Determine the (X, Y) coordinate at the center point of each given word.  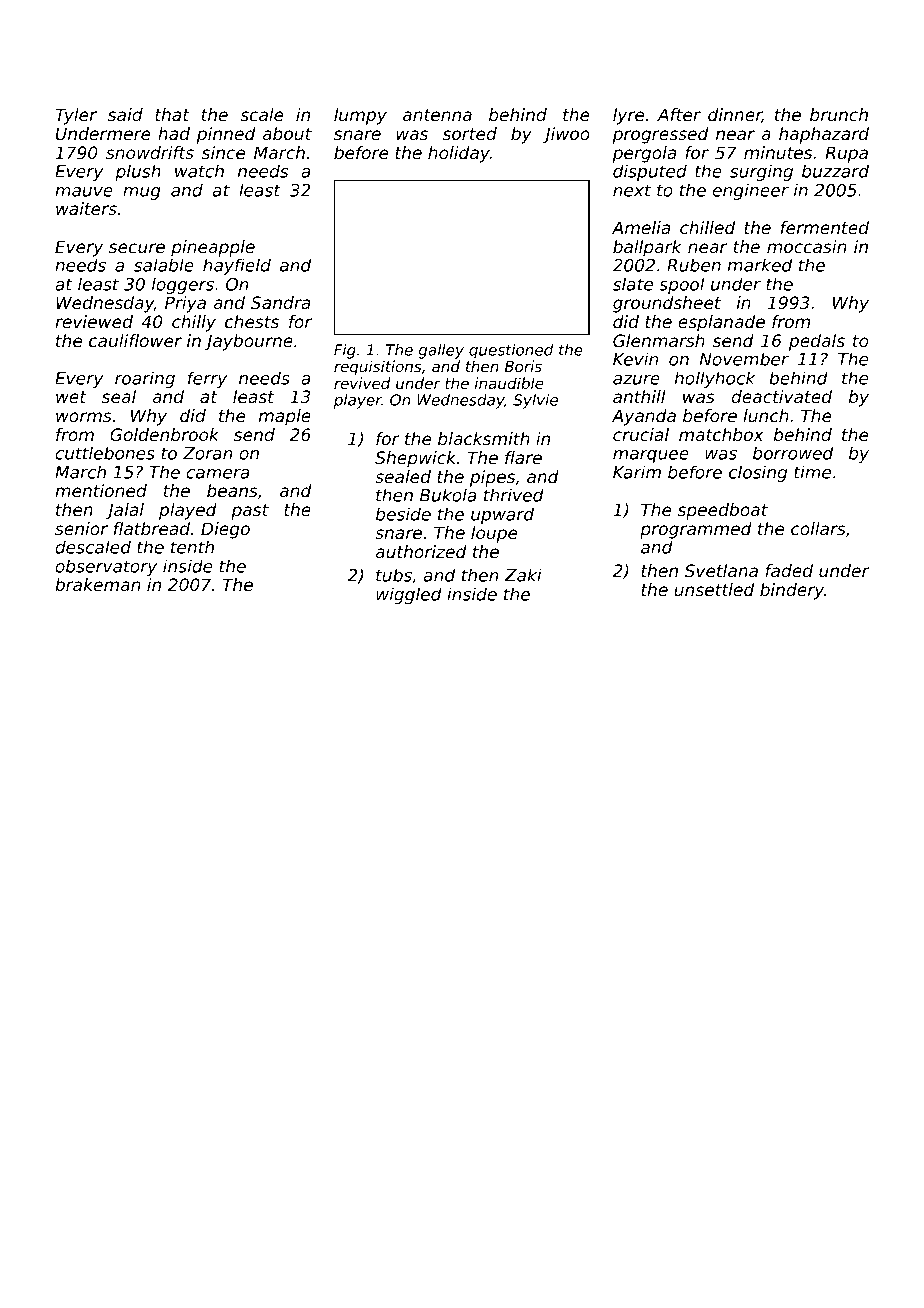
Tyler (76, 116)
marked (760, 265)
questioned (511, 351)
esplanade (721, 323)
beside (403, 514)
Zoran (208, 453)
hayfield (237, 266)
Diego (225, 530)
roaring (145, 379)
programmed (696, 530)
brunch (839, 114)
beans (232, 490)
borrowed (793, 453)
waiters (86, 208)
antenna (437, 115)
